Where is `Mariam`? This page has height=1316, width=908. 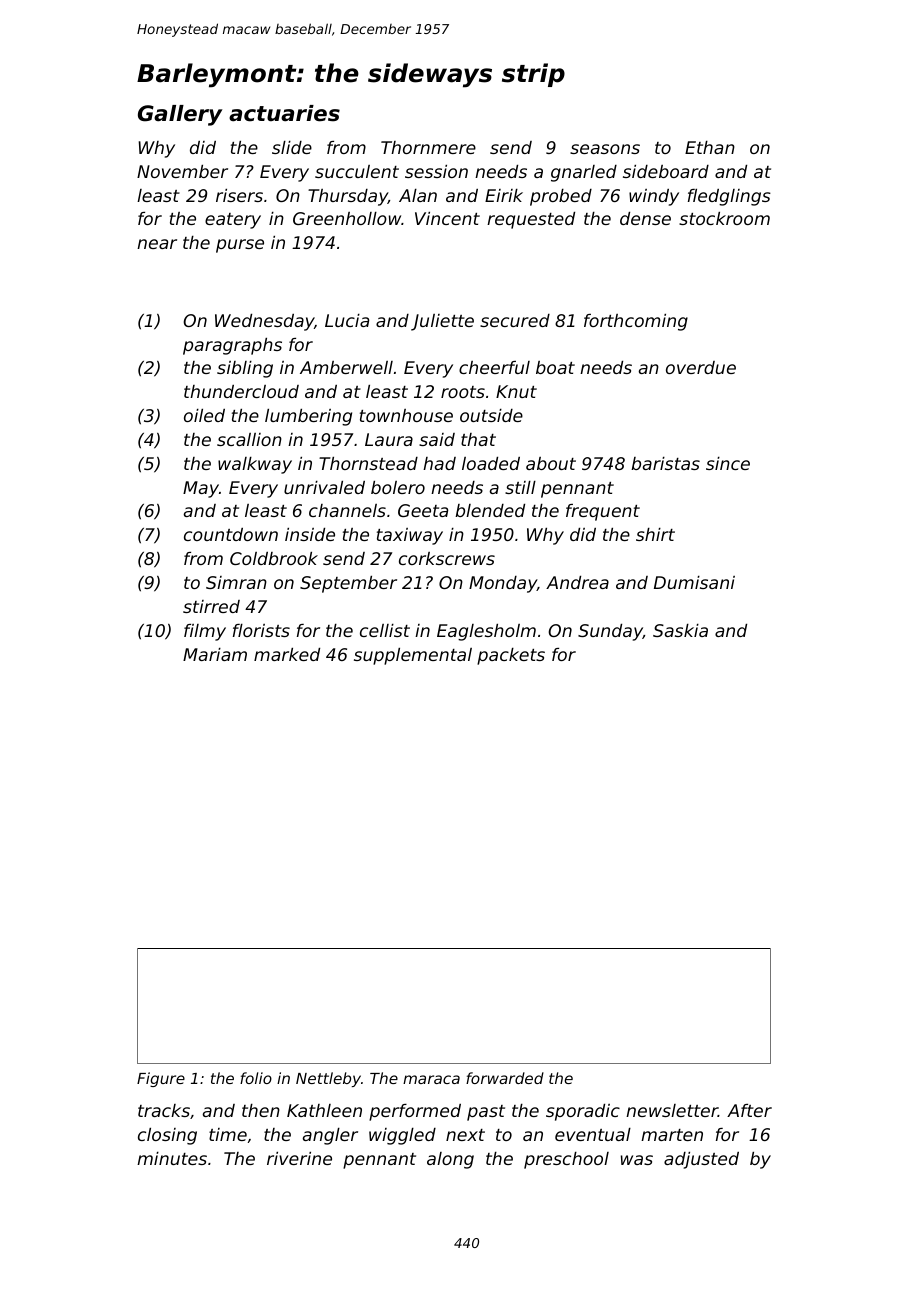
Mariam is located at coordinates (215, 654).
